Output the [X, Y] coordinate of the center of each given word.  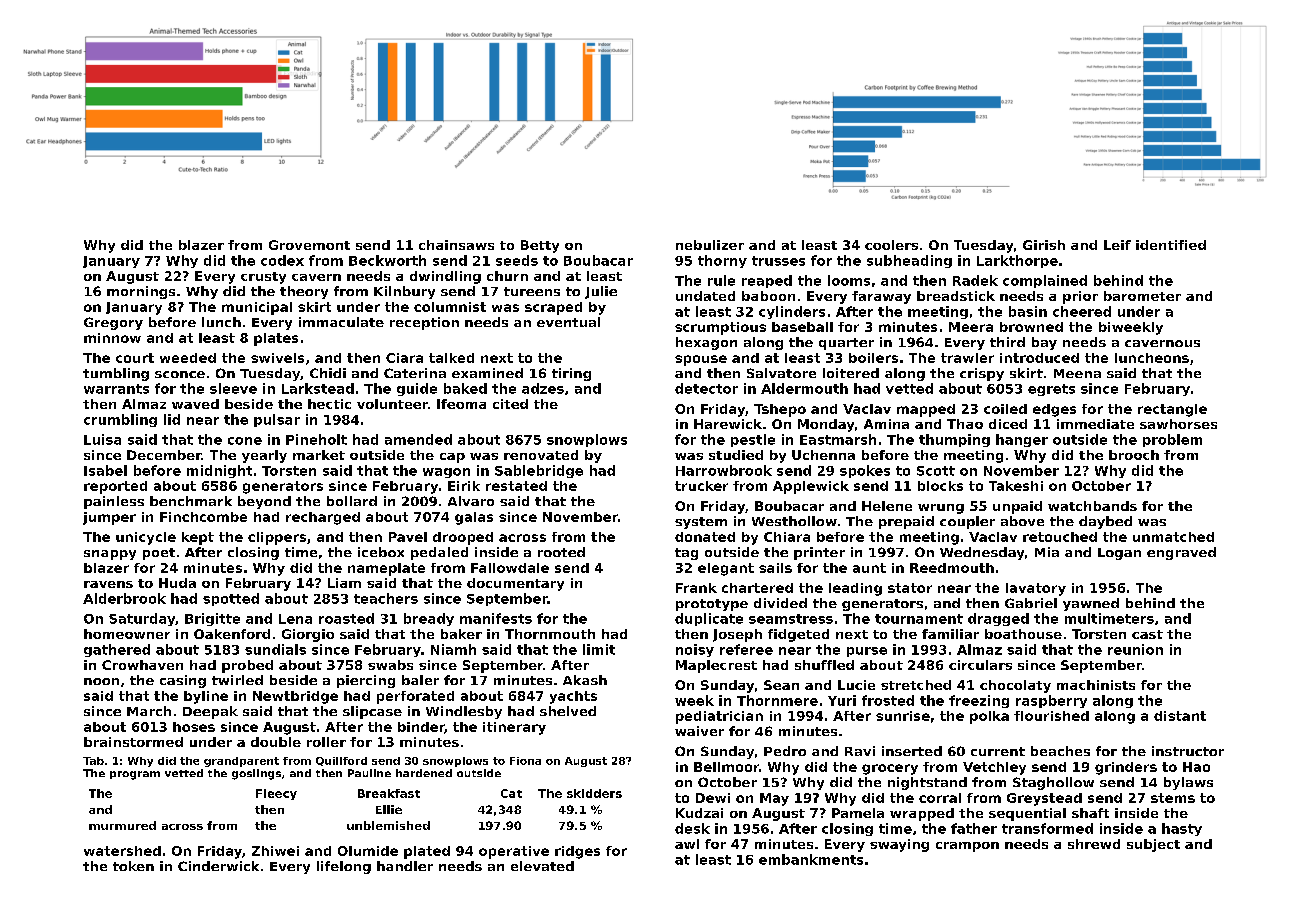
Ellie [389, 809]
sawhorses [1178, 424]
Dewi [713, 798]
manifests [496, 618]
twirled [237, 680]
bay [1044, 343]
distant [1180, 716]
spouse [701, 360]
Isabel [105, 470]
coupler [967, 522]
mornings [141, 292]
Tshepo [780, 410]
